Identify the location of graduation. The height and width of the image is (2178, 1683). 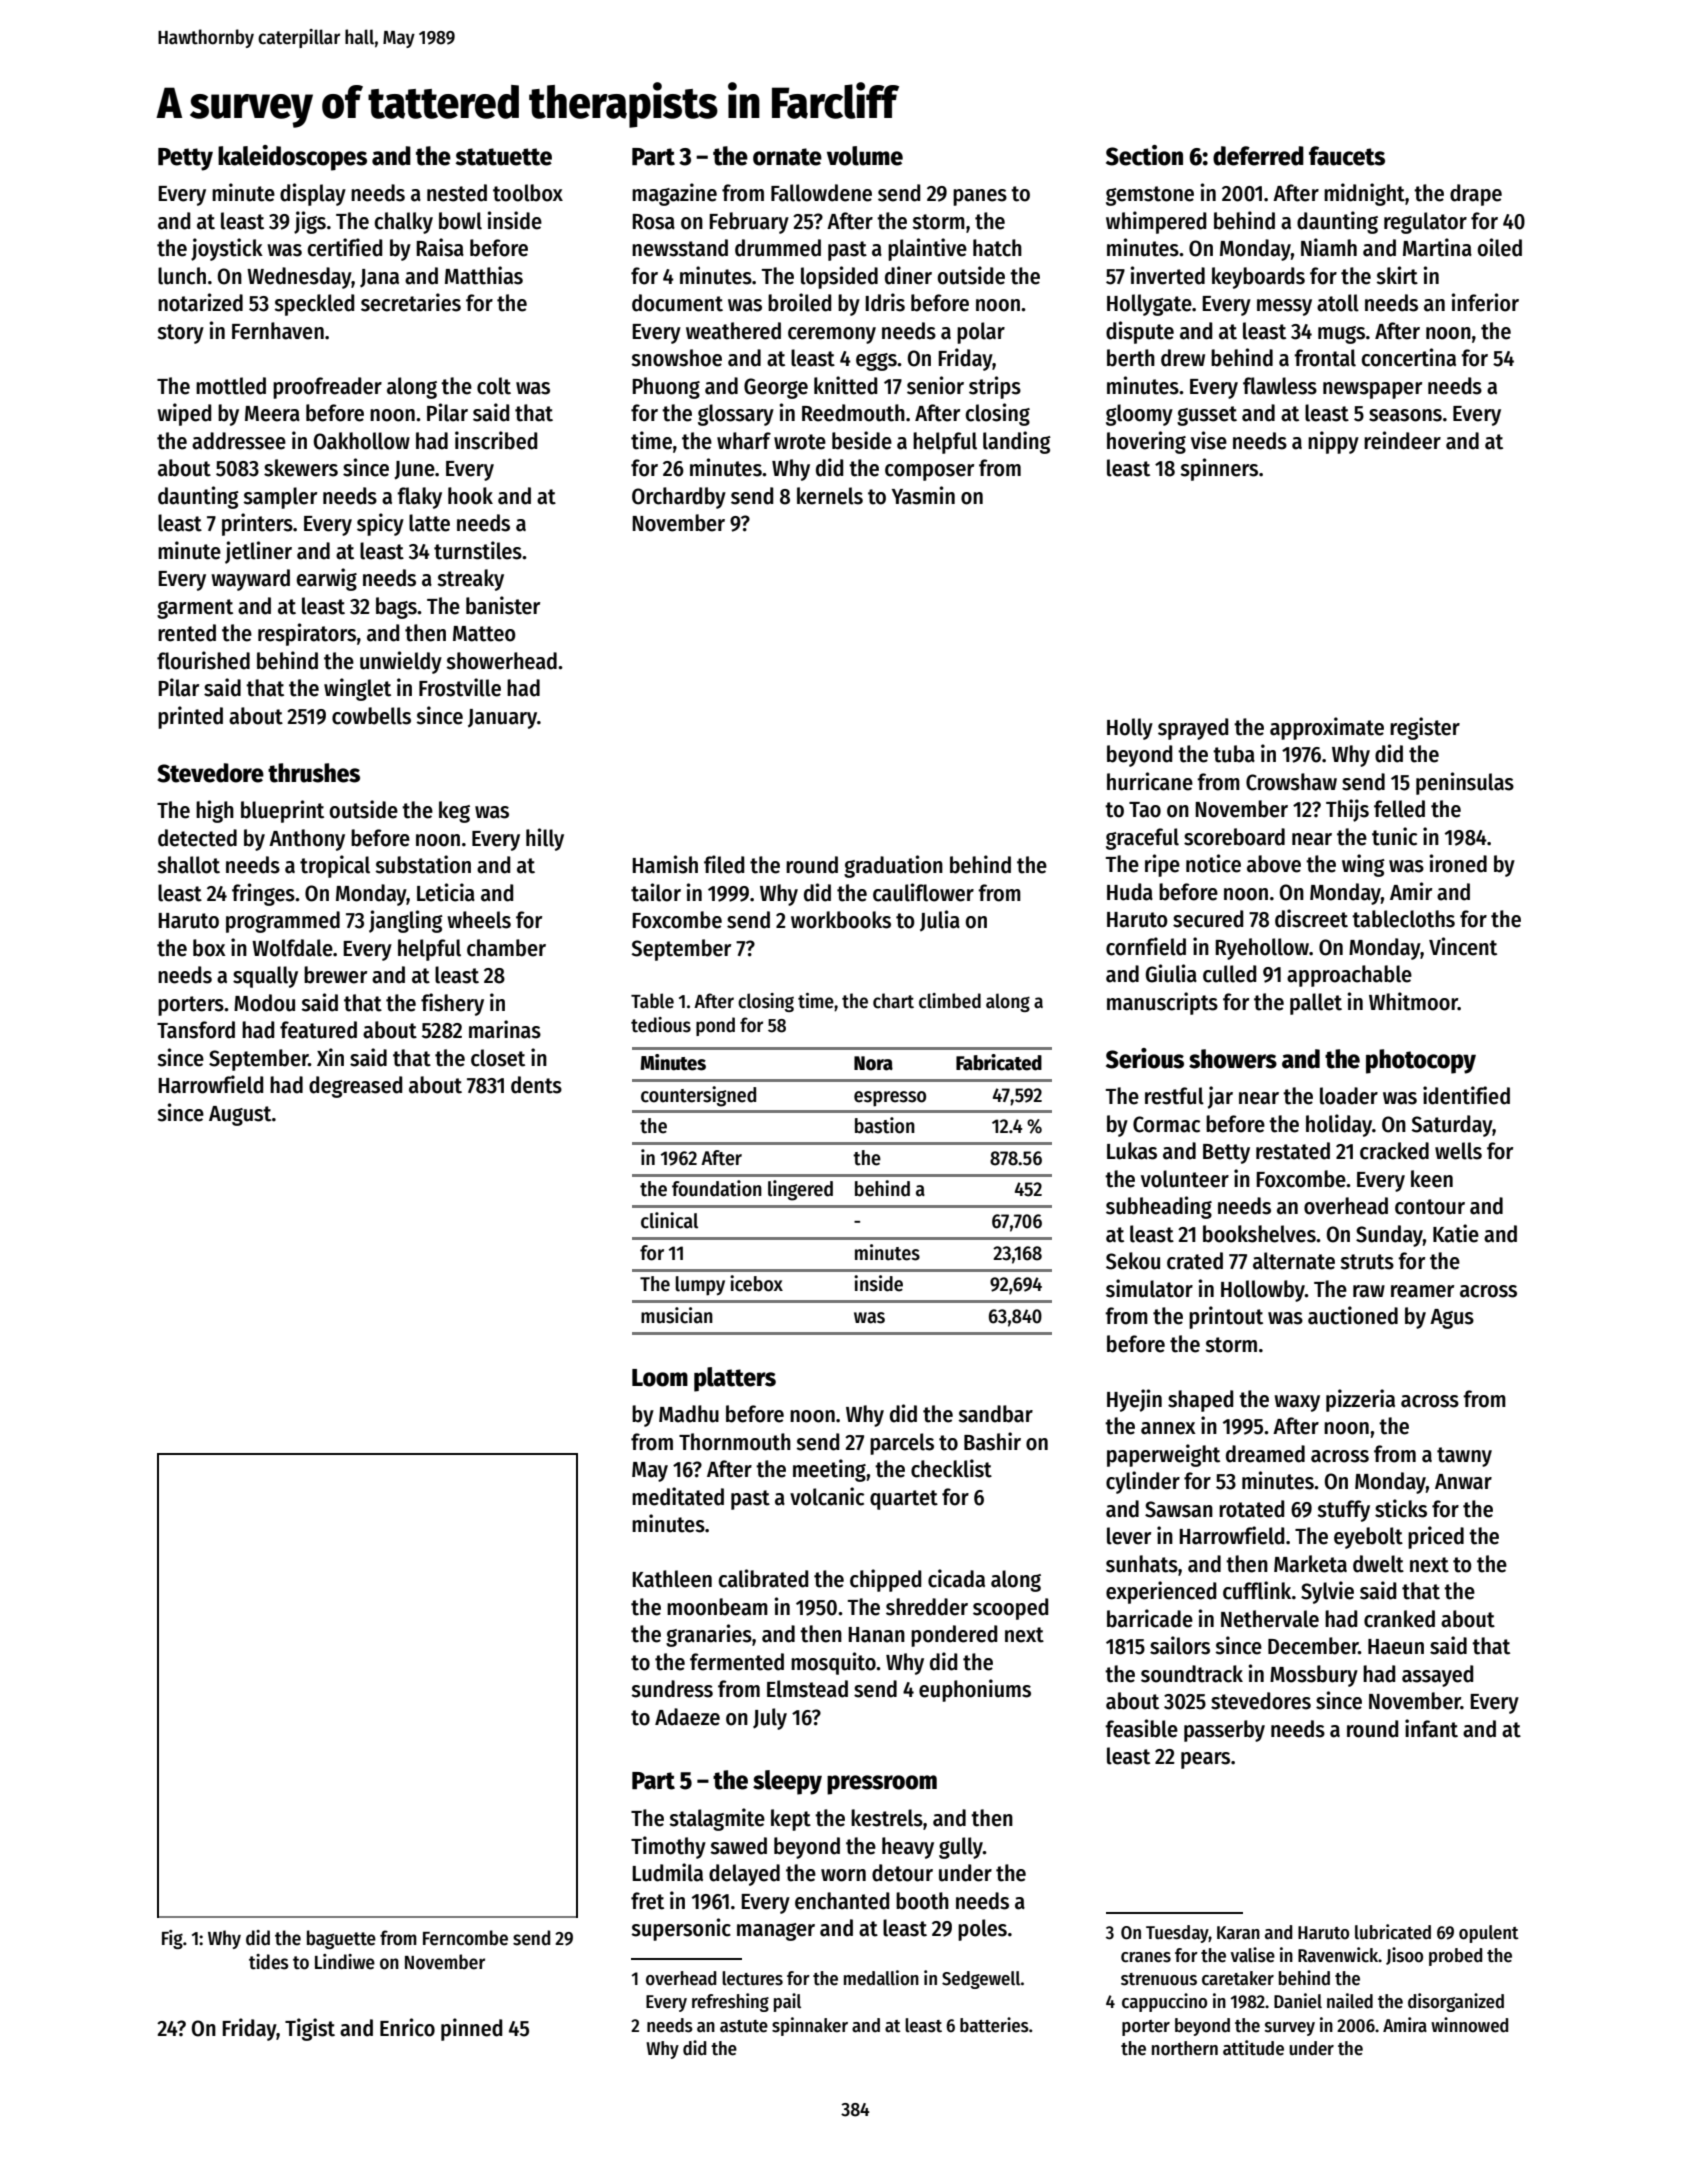
(893, 866).
